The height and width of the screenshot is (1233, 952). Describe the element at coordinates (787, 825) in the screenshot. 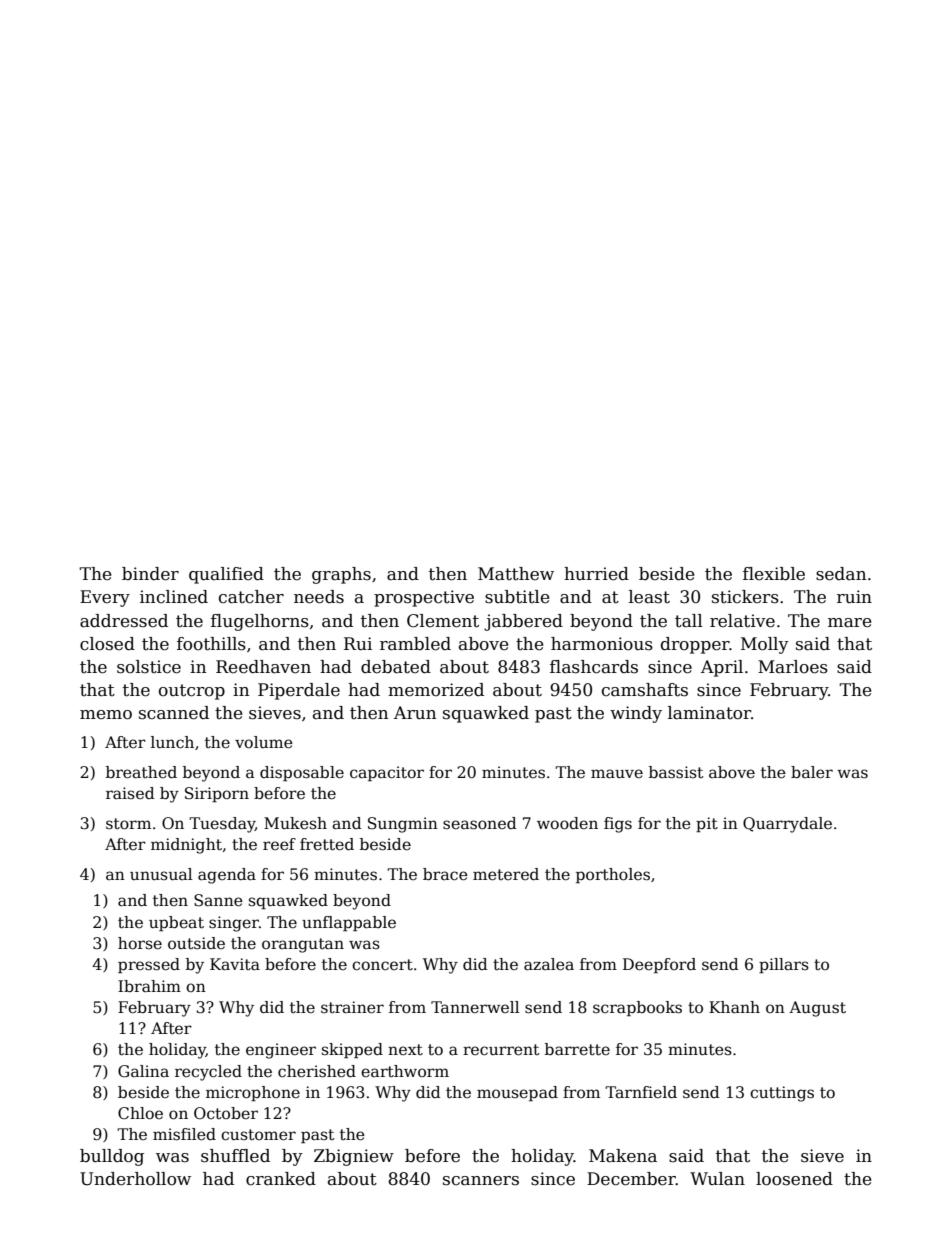

I see `Quarrydale` at that location.
